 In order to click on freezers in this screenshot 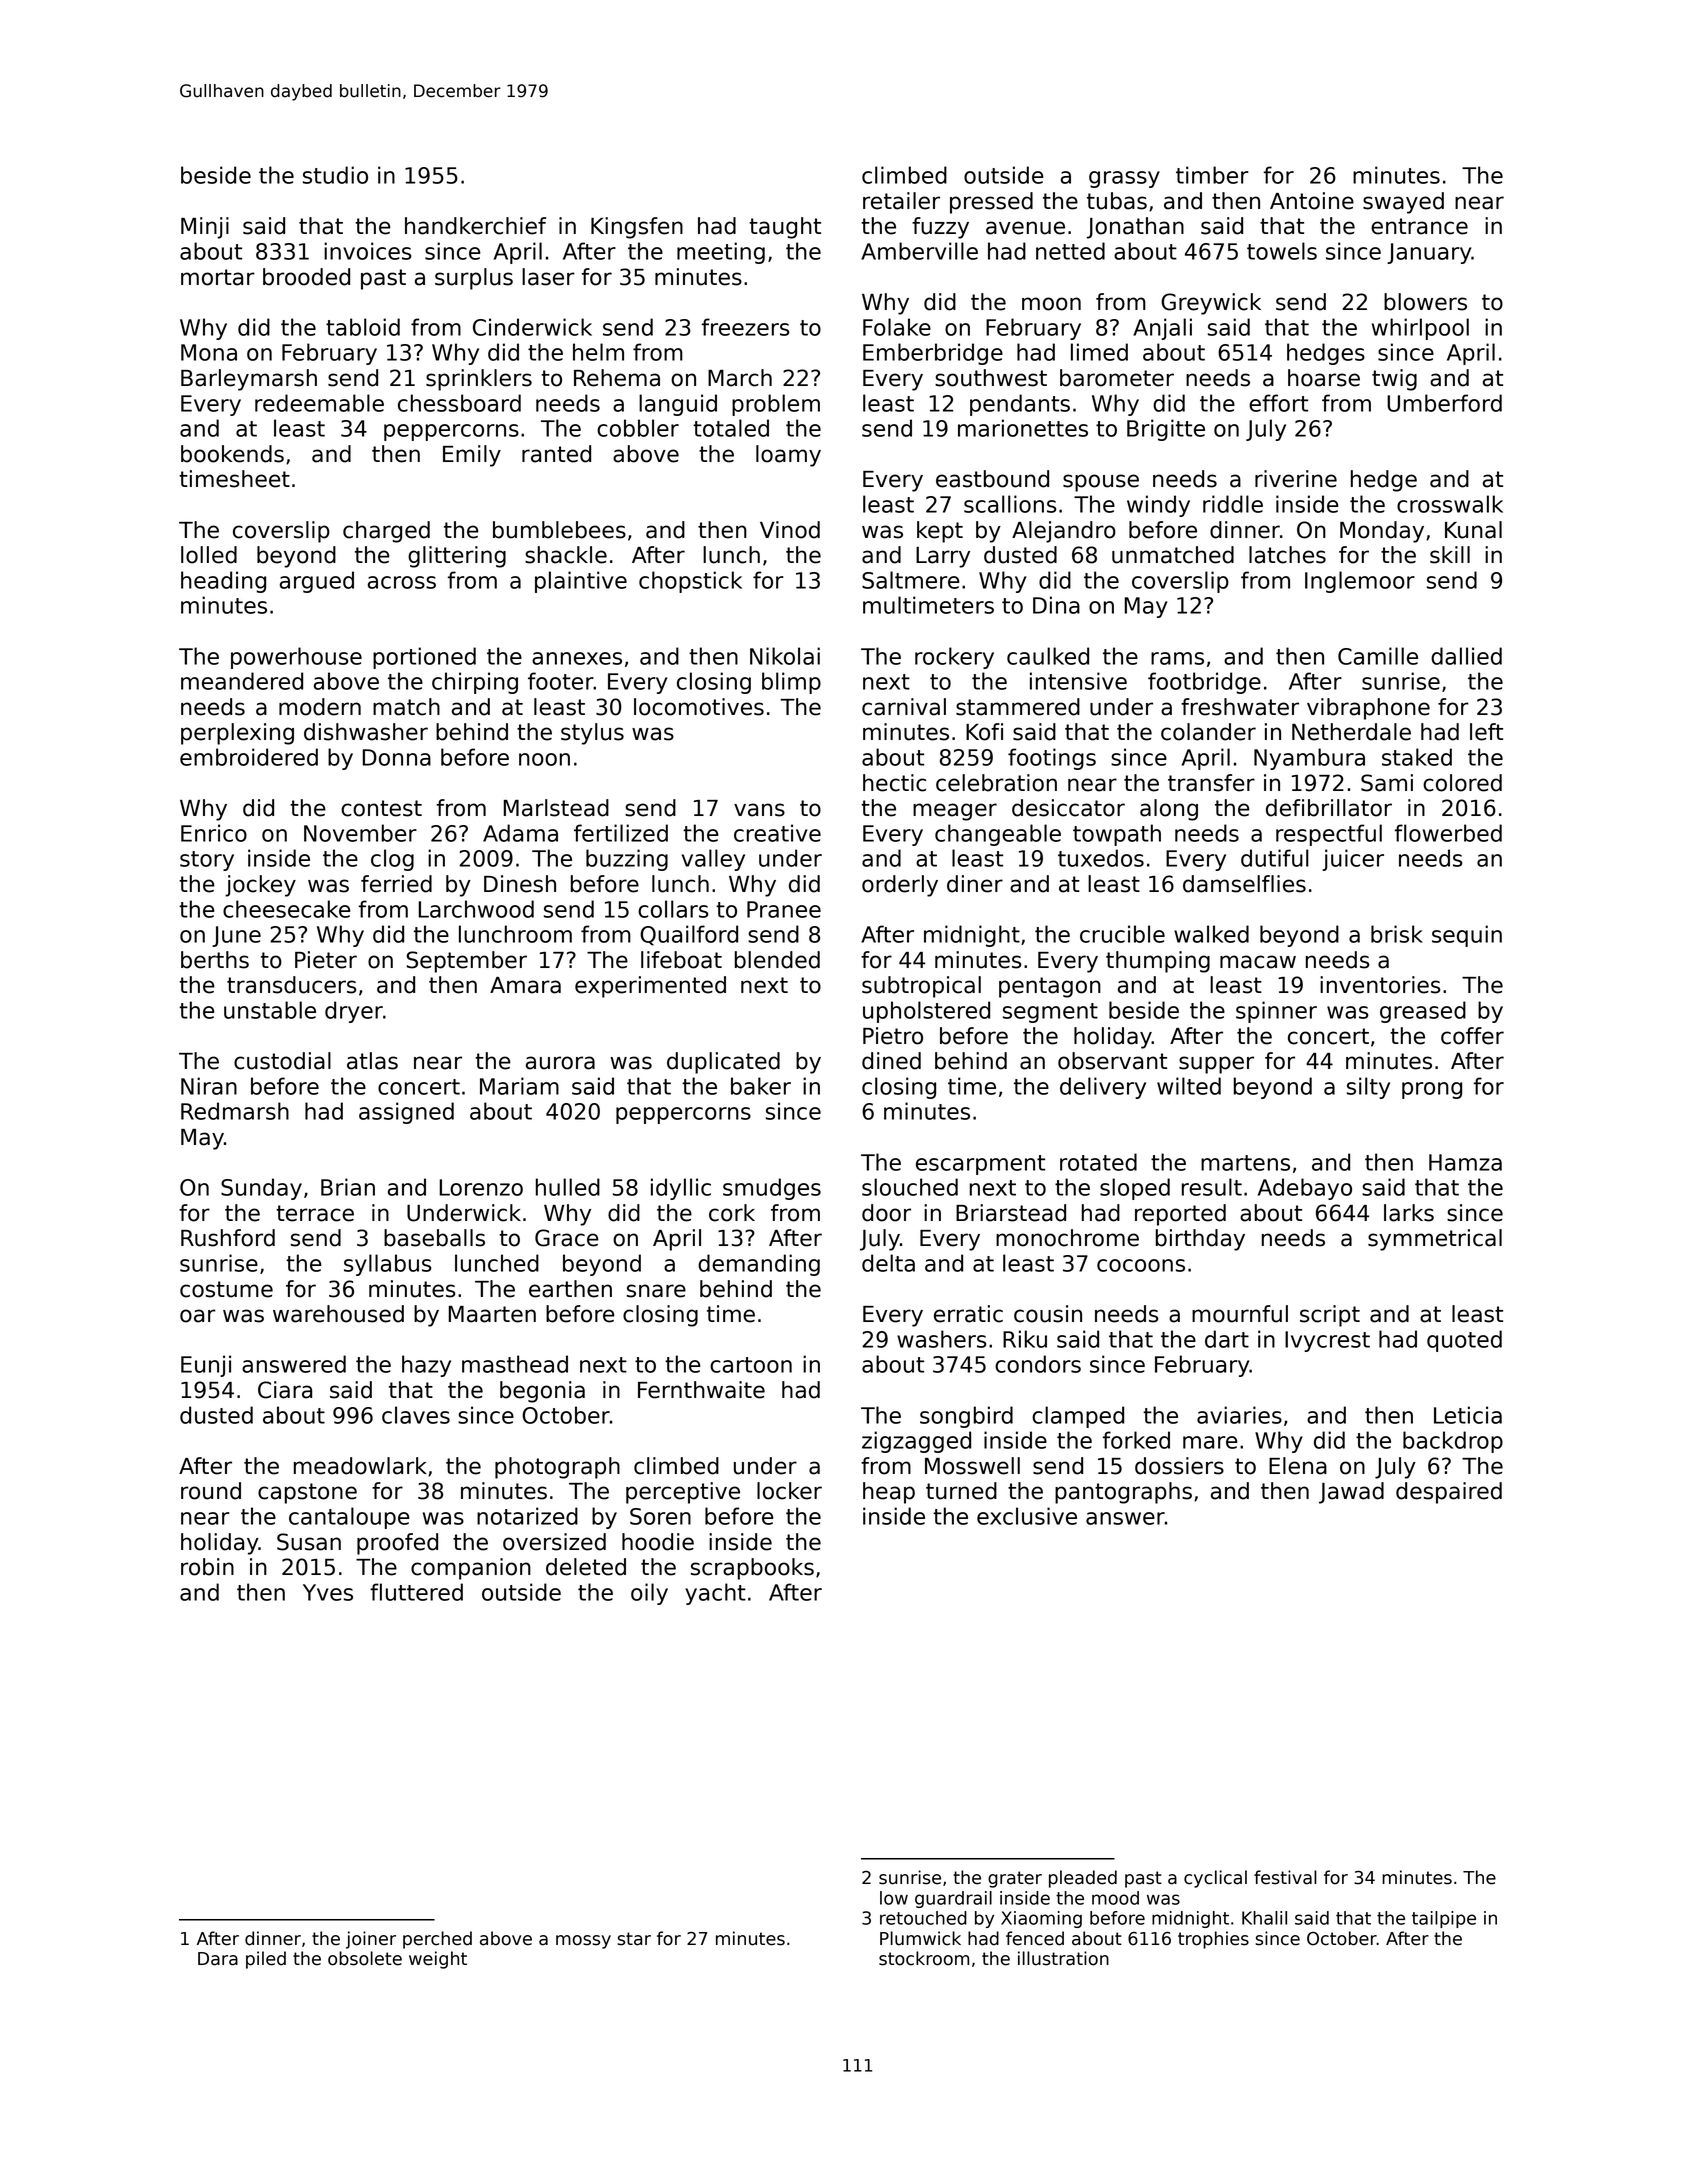, I will do `click(746, 327)`.
